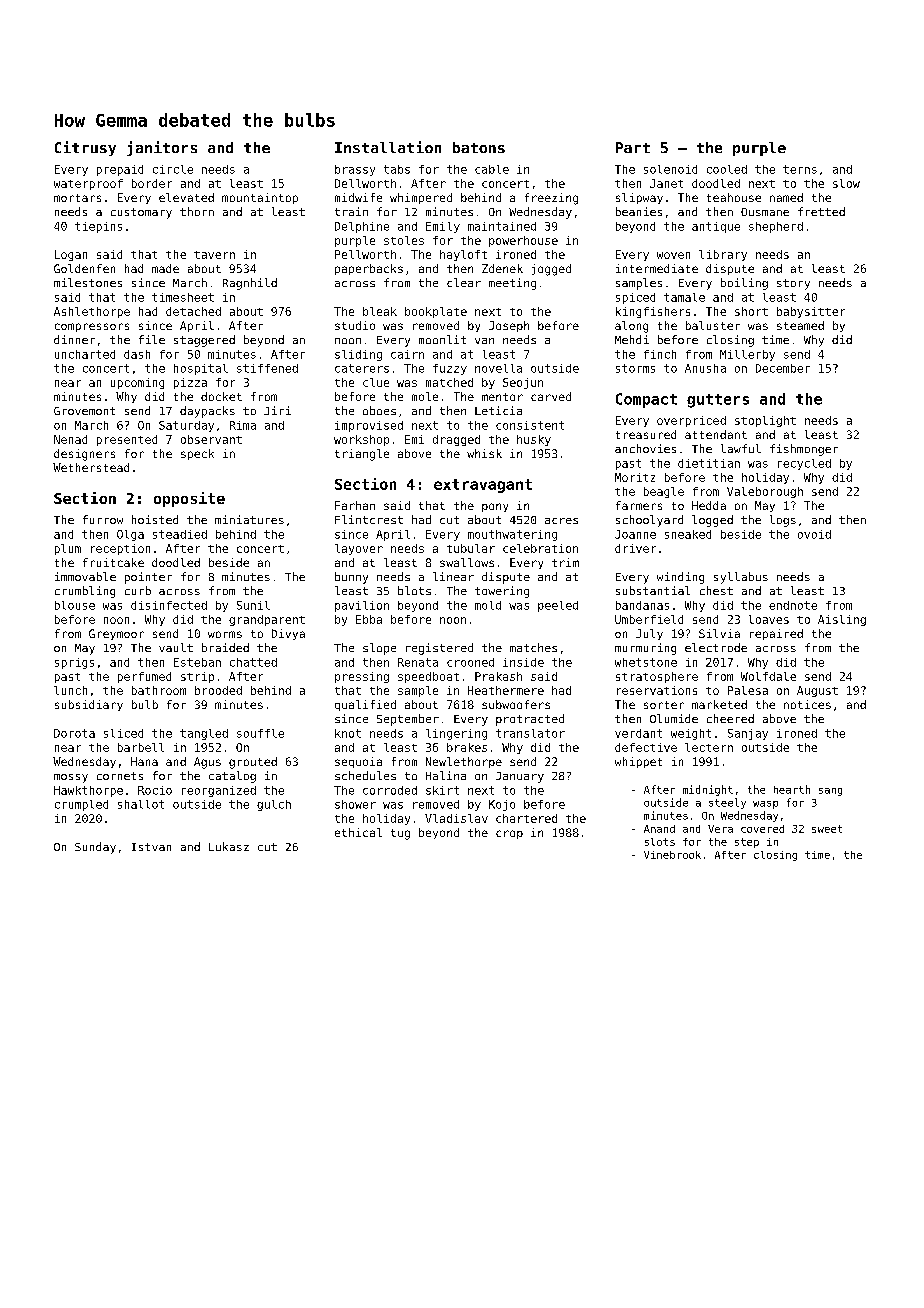 The height and width of the document is (1308, 924). I want to click on extravagant, so click(483, 486).
